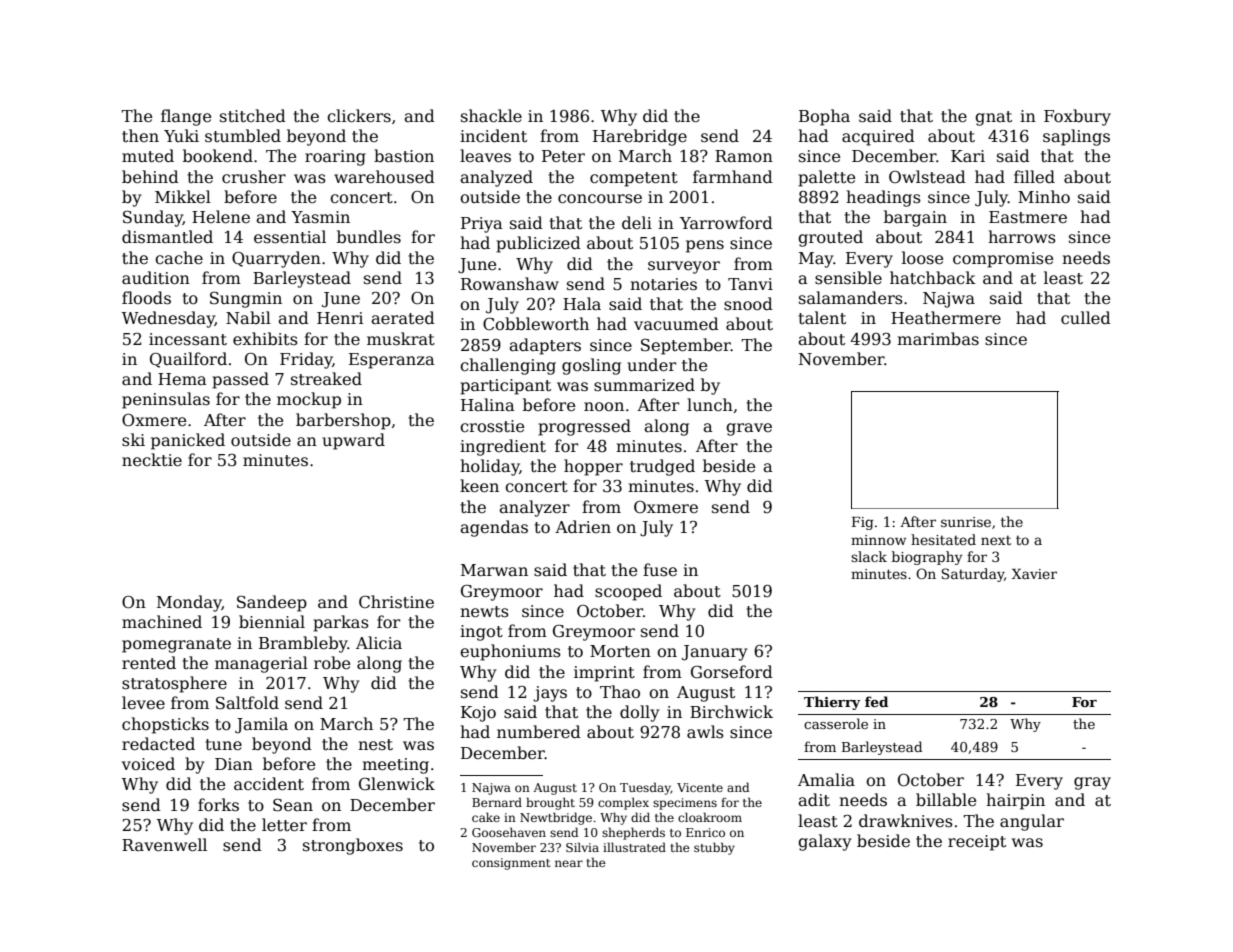 The height and width of the document is (952, 1233). Describe the element at coordinates (353, 846) in the document. I see `strongboxes` at that location.
